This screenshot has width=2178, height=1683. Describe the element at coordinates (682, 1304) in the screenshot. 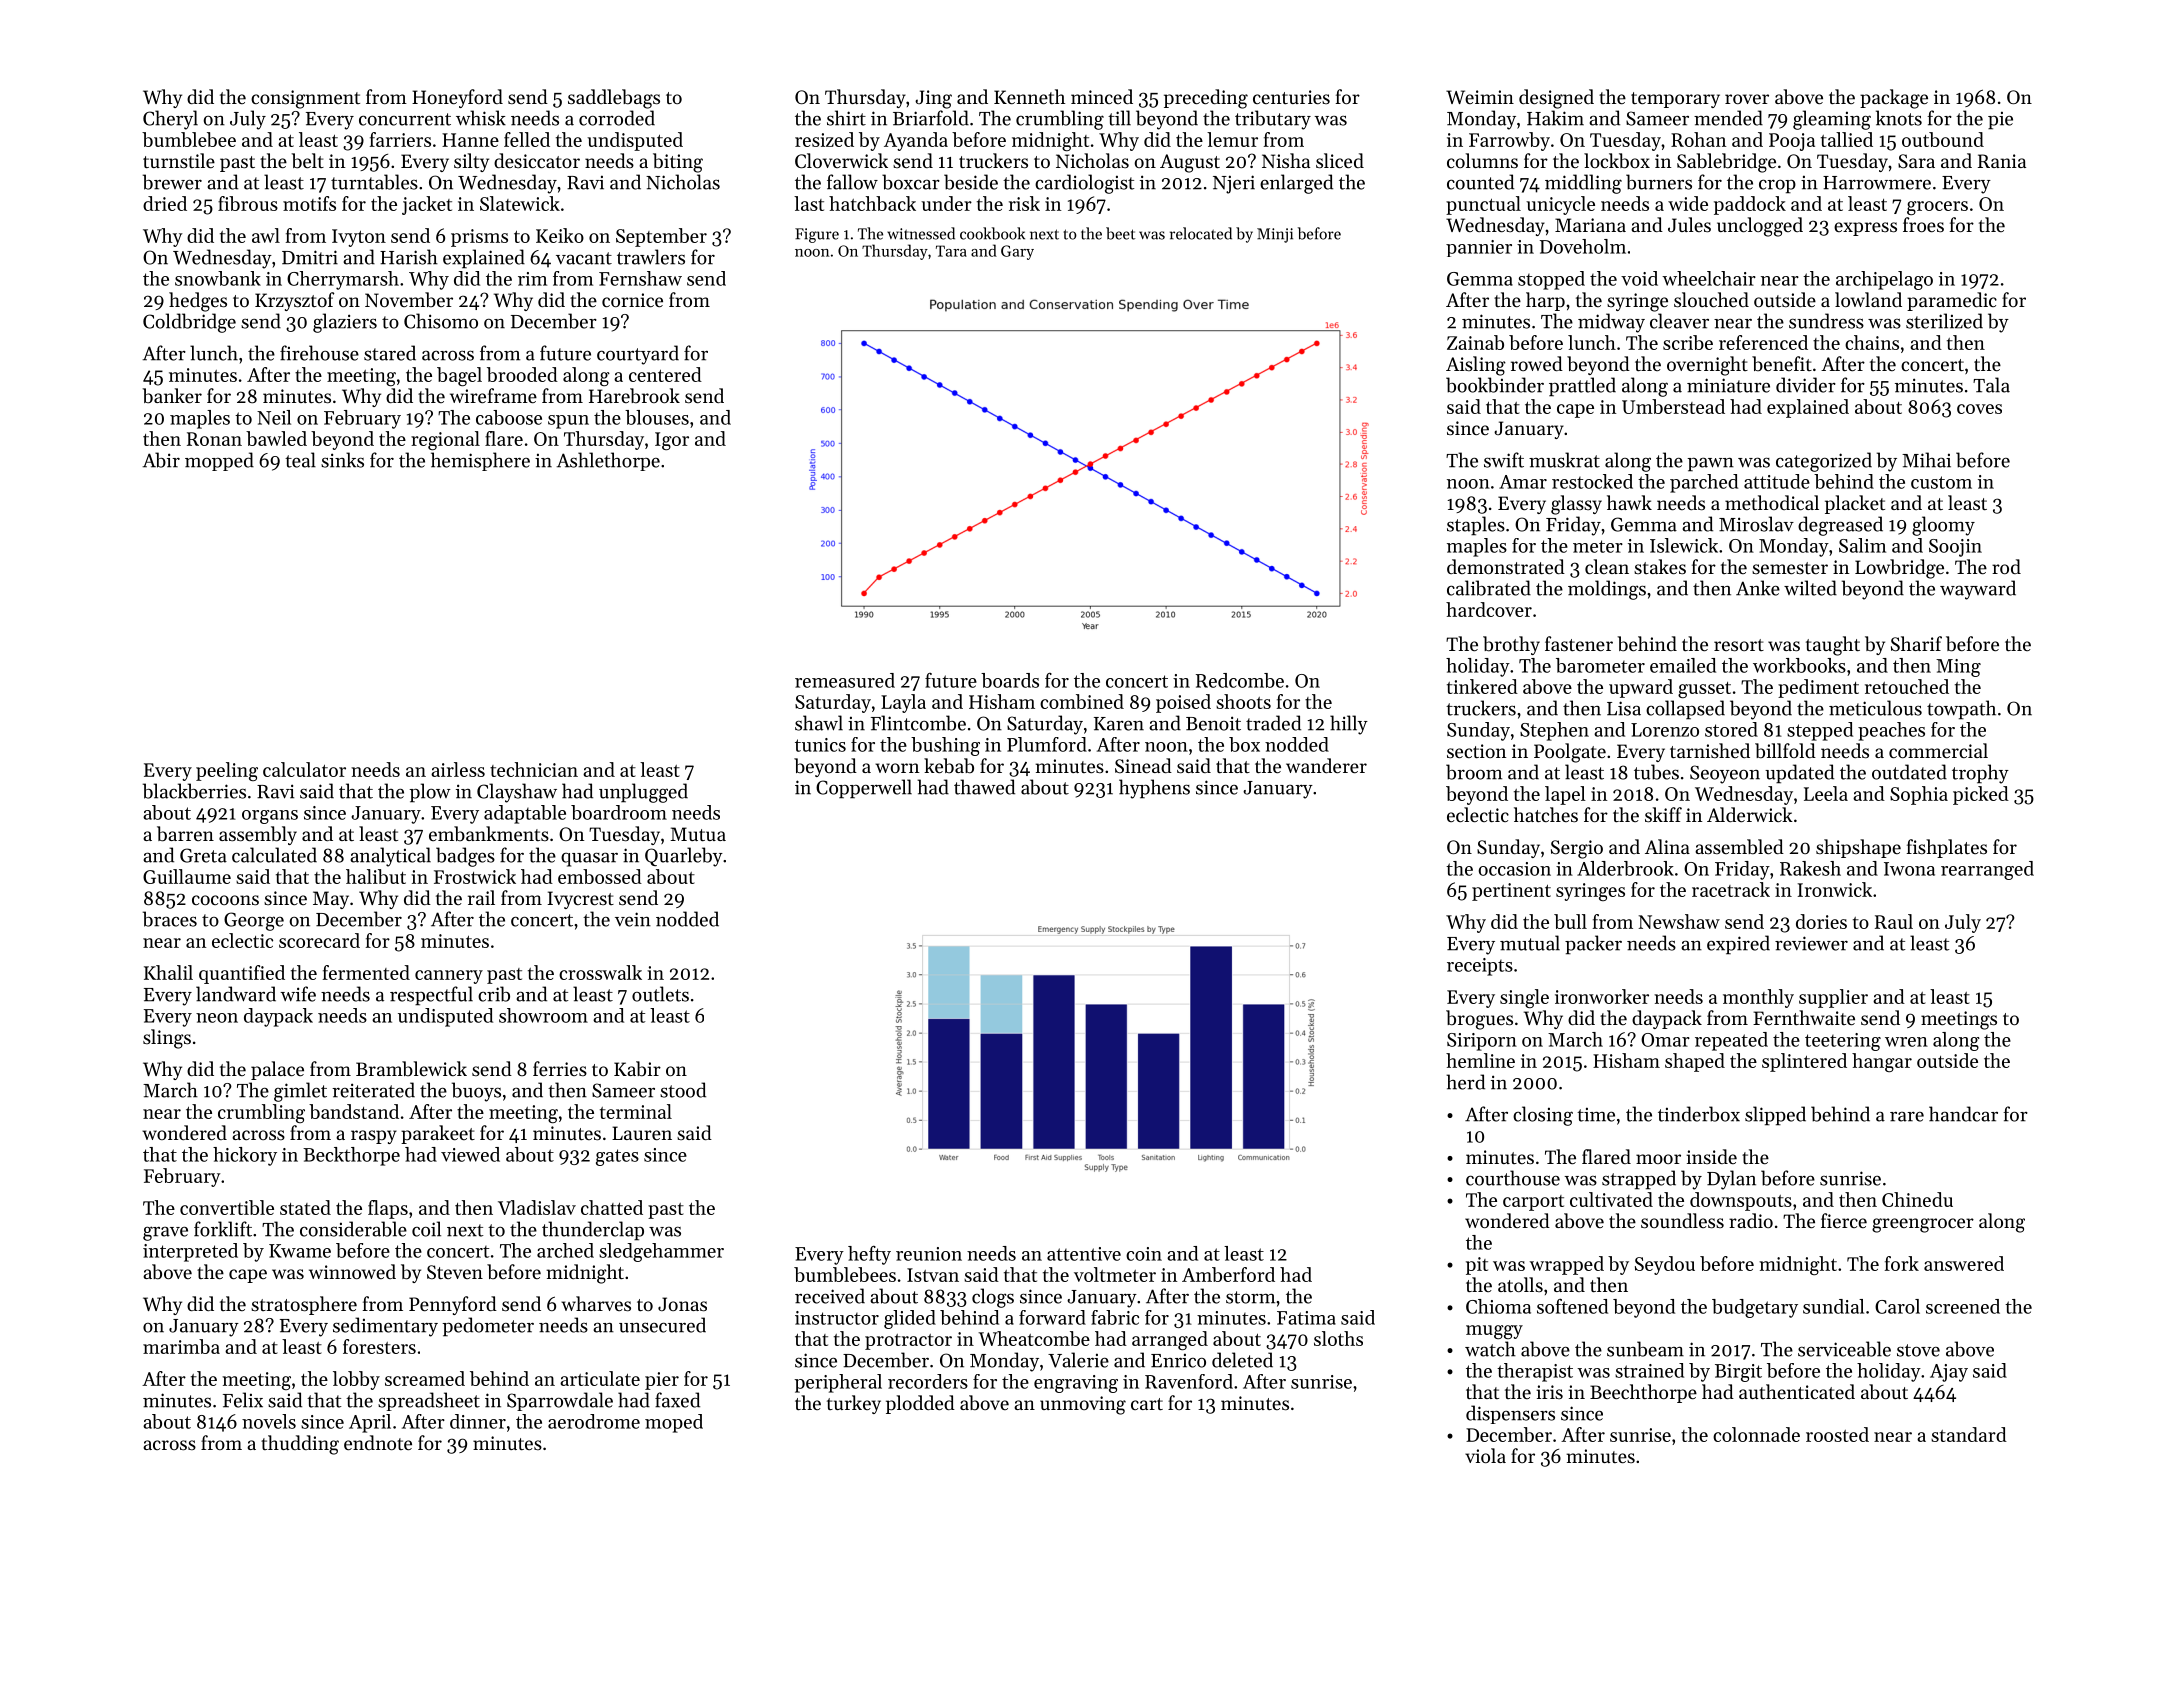

I see `Jonas` at that location.
